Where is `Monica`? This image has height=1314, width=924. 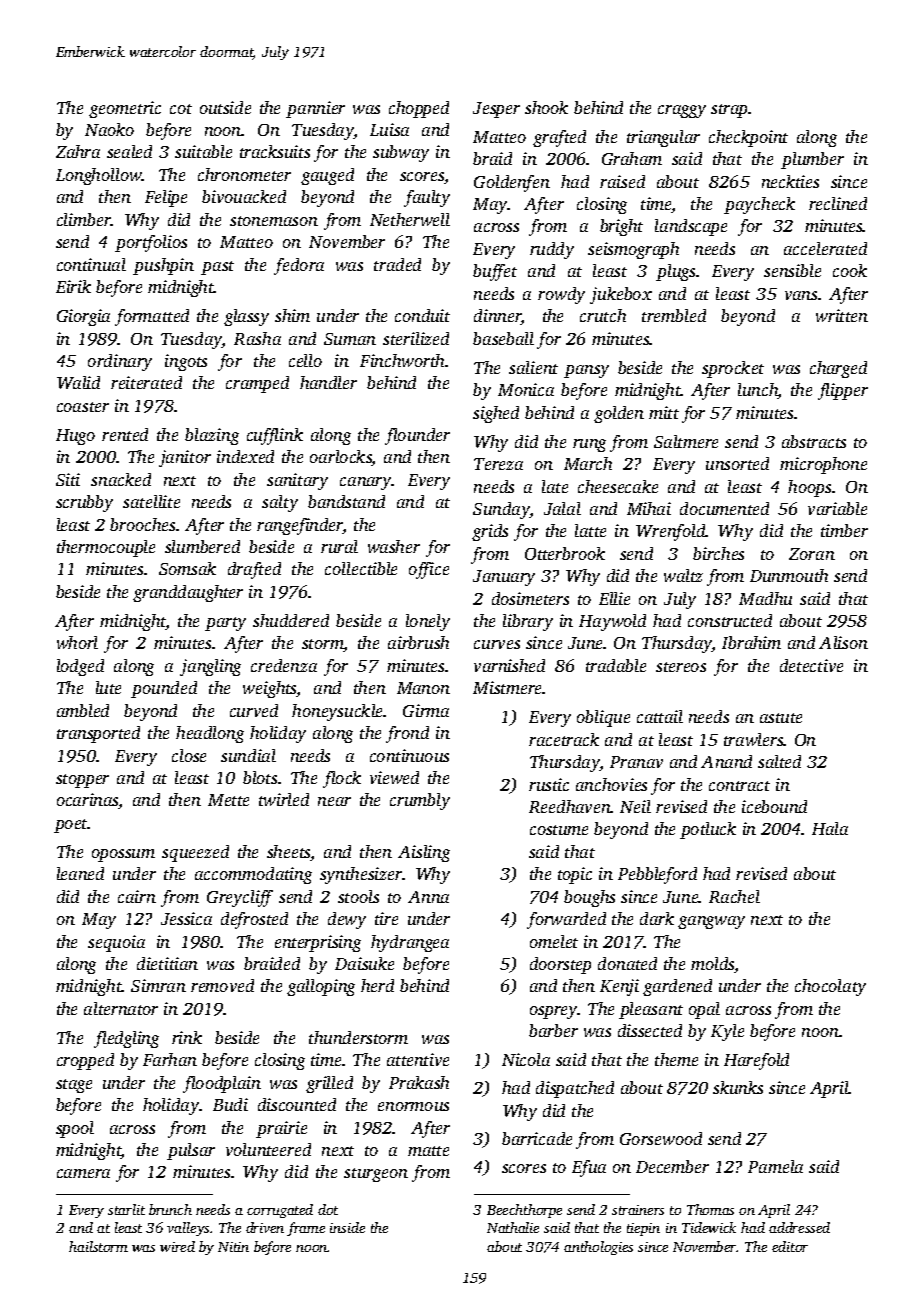
Monica is located at coordinates (526, 389).
